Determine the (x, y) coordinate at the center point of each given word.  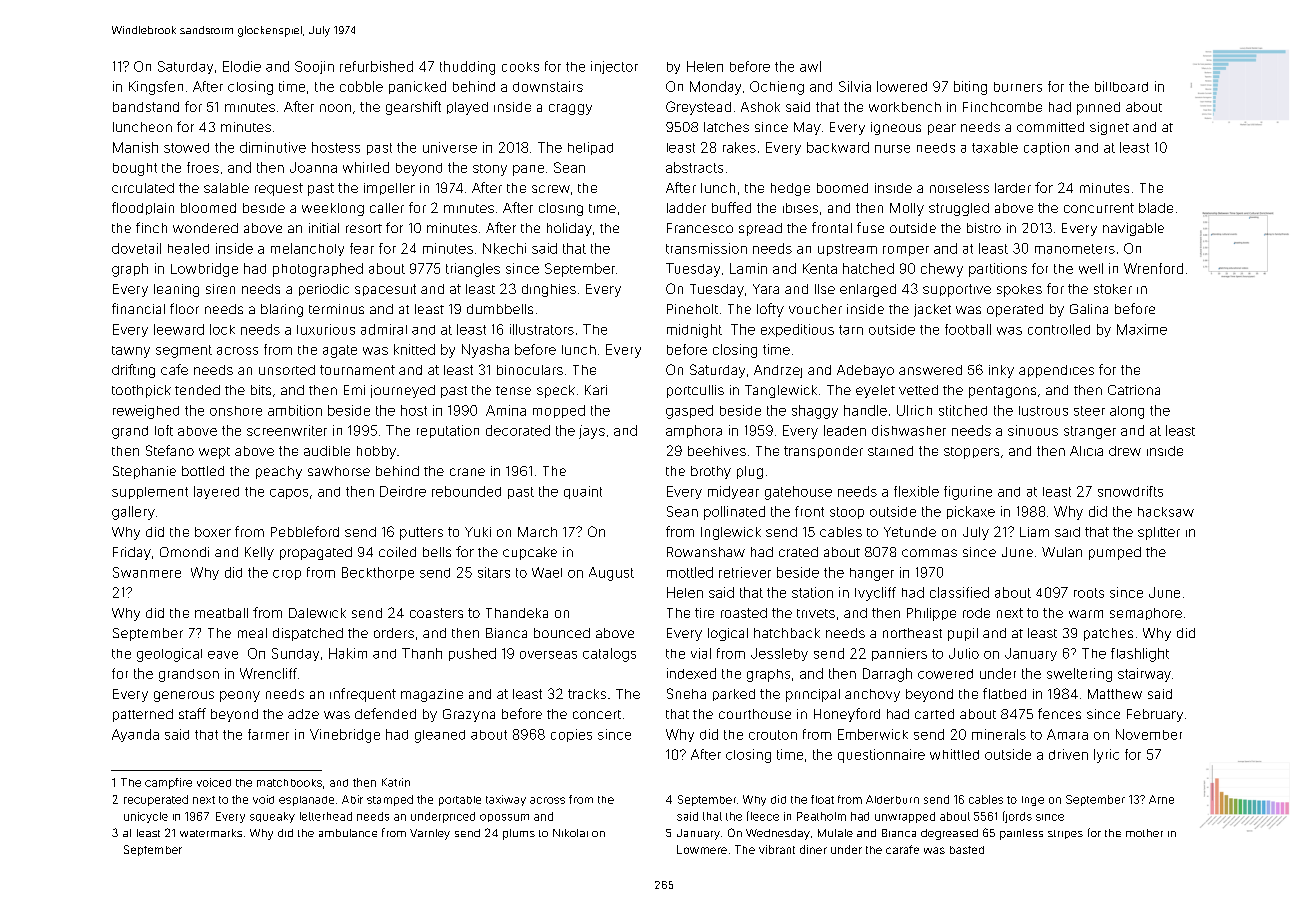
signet (1109, 128)
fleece (763, 816)
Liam (1034, 532)
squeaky (272, 817)
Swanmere (147, 572)
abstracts (694, 167)
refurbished (376, 66)
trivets (816, 613)
